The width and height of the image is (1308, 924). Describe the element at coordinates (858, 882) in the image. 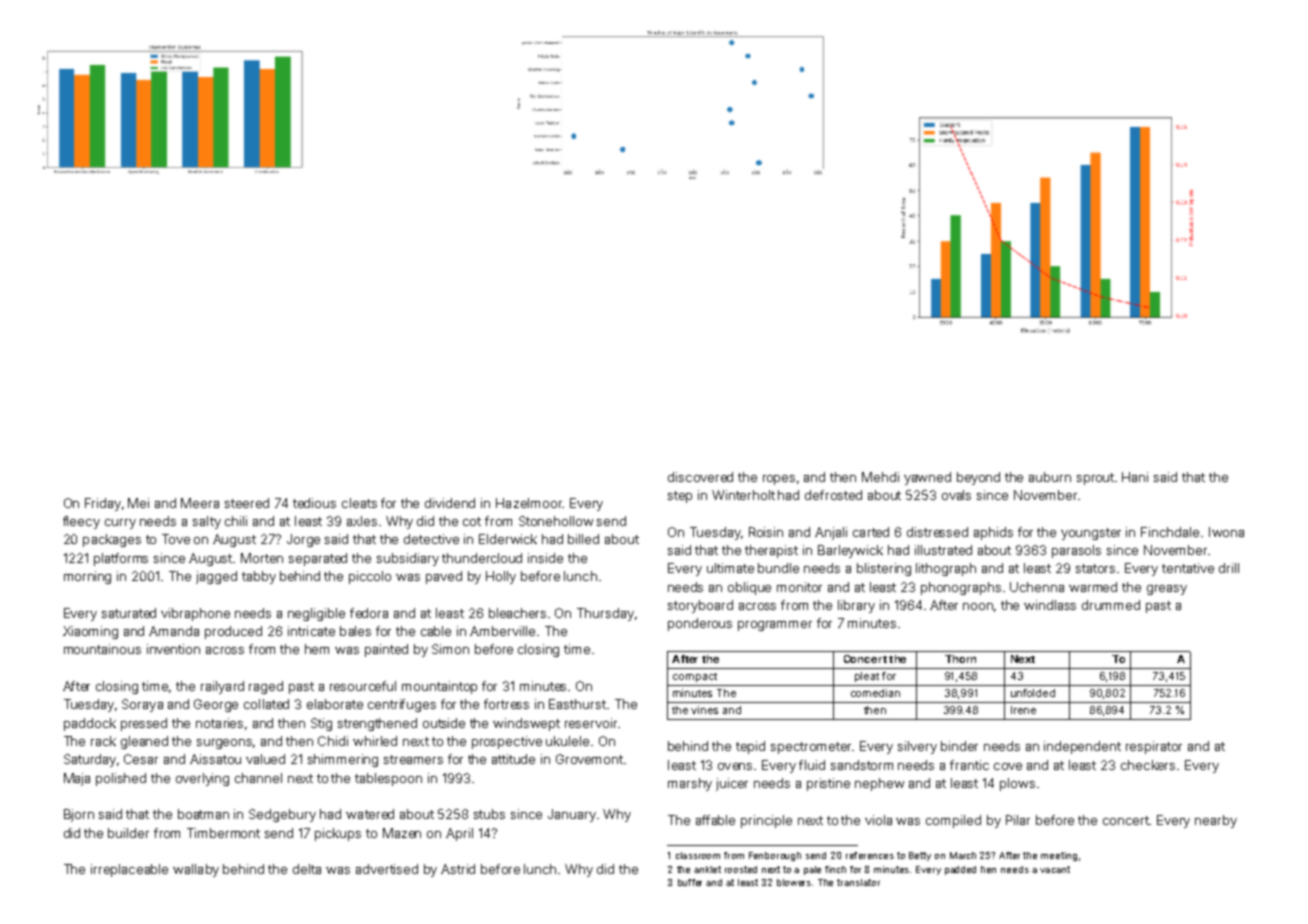

I see `translator` at that location.
